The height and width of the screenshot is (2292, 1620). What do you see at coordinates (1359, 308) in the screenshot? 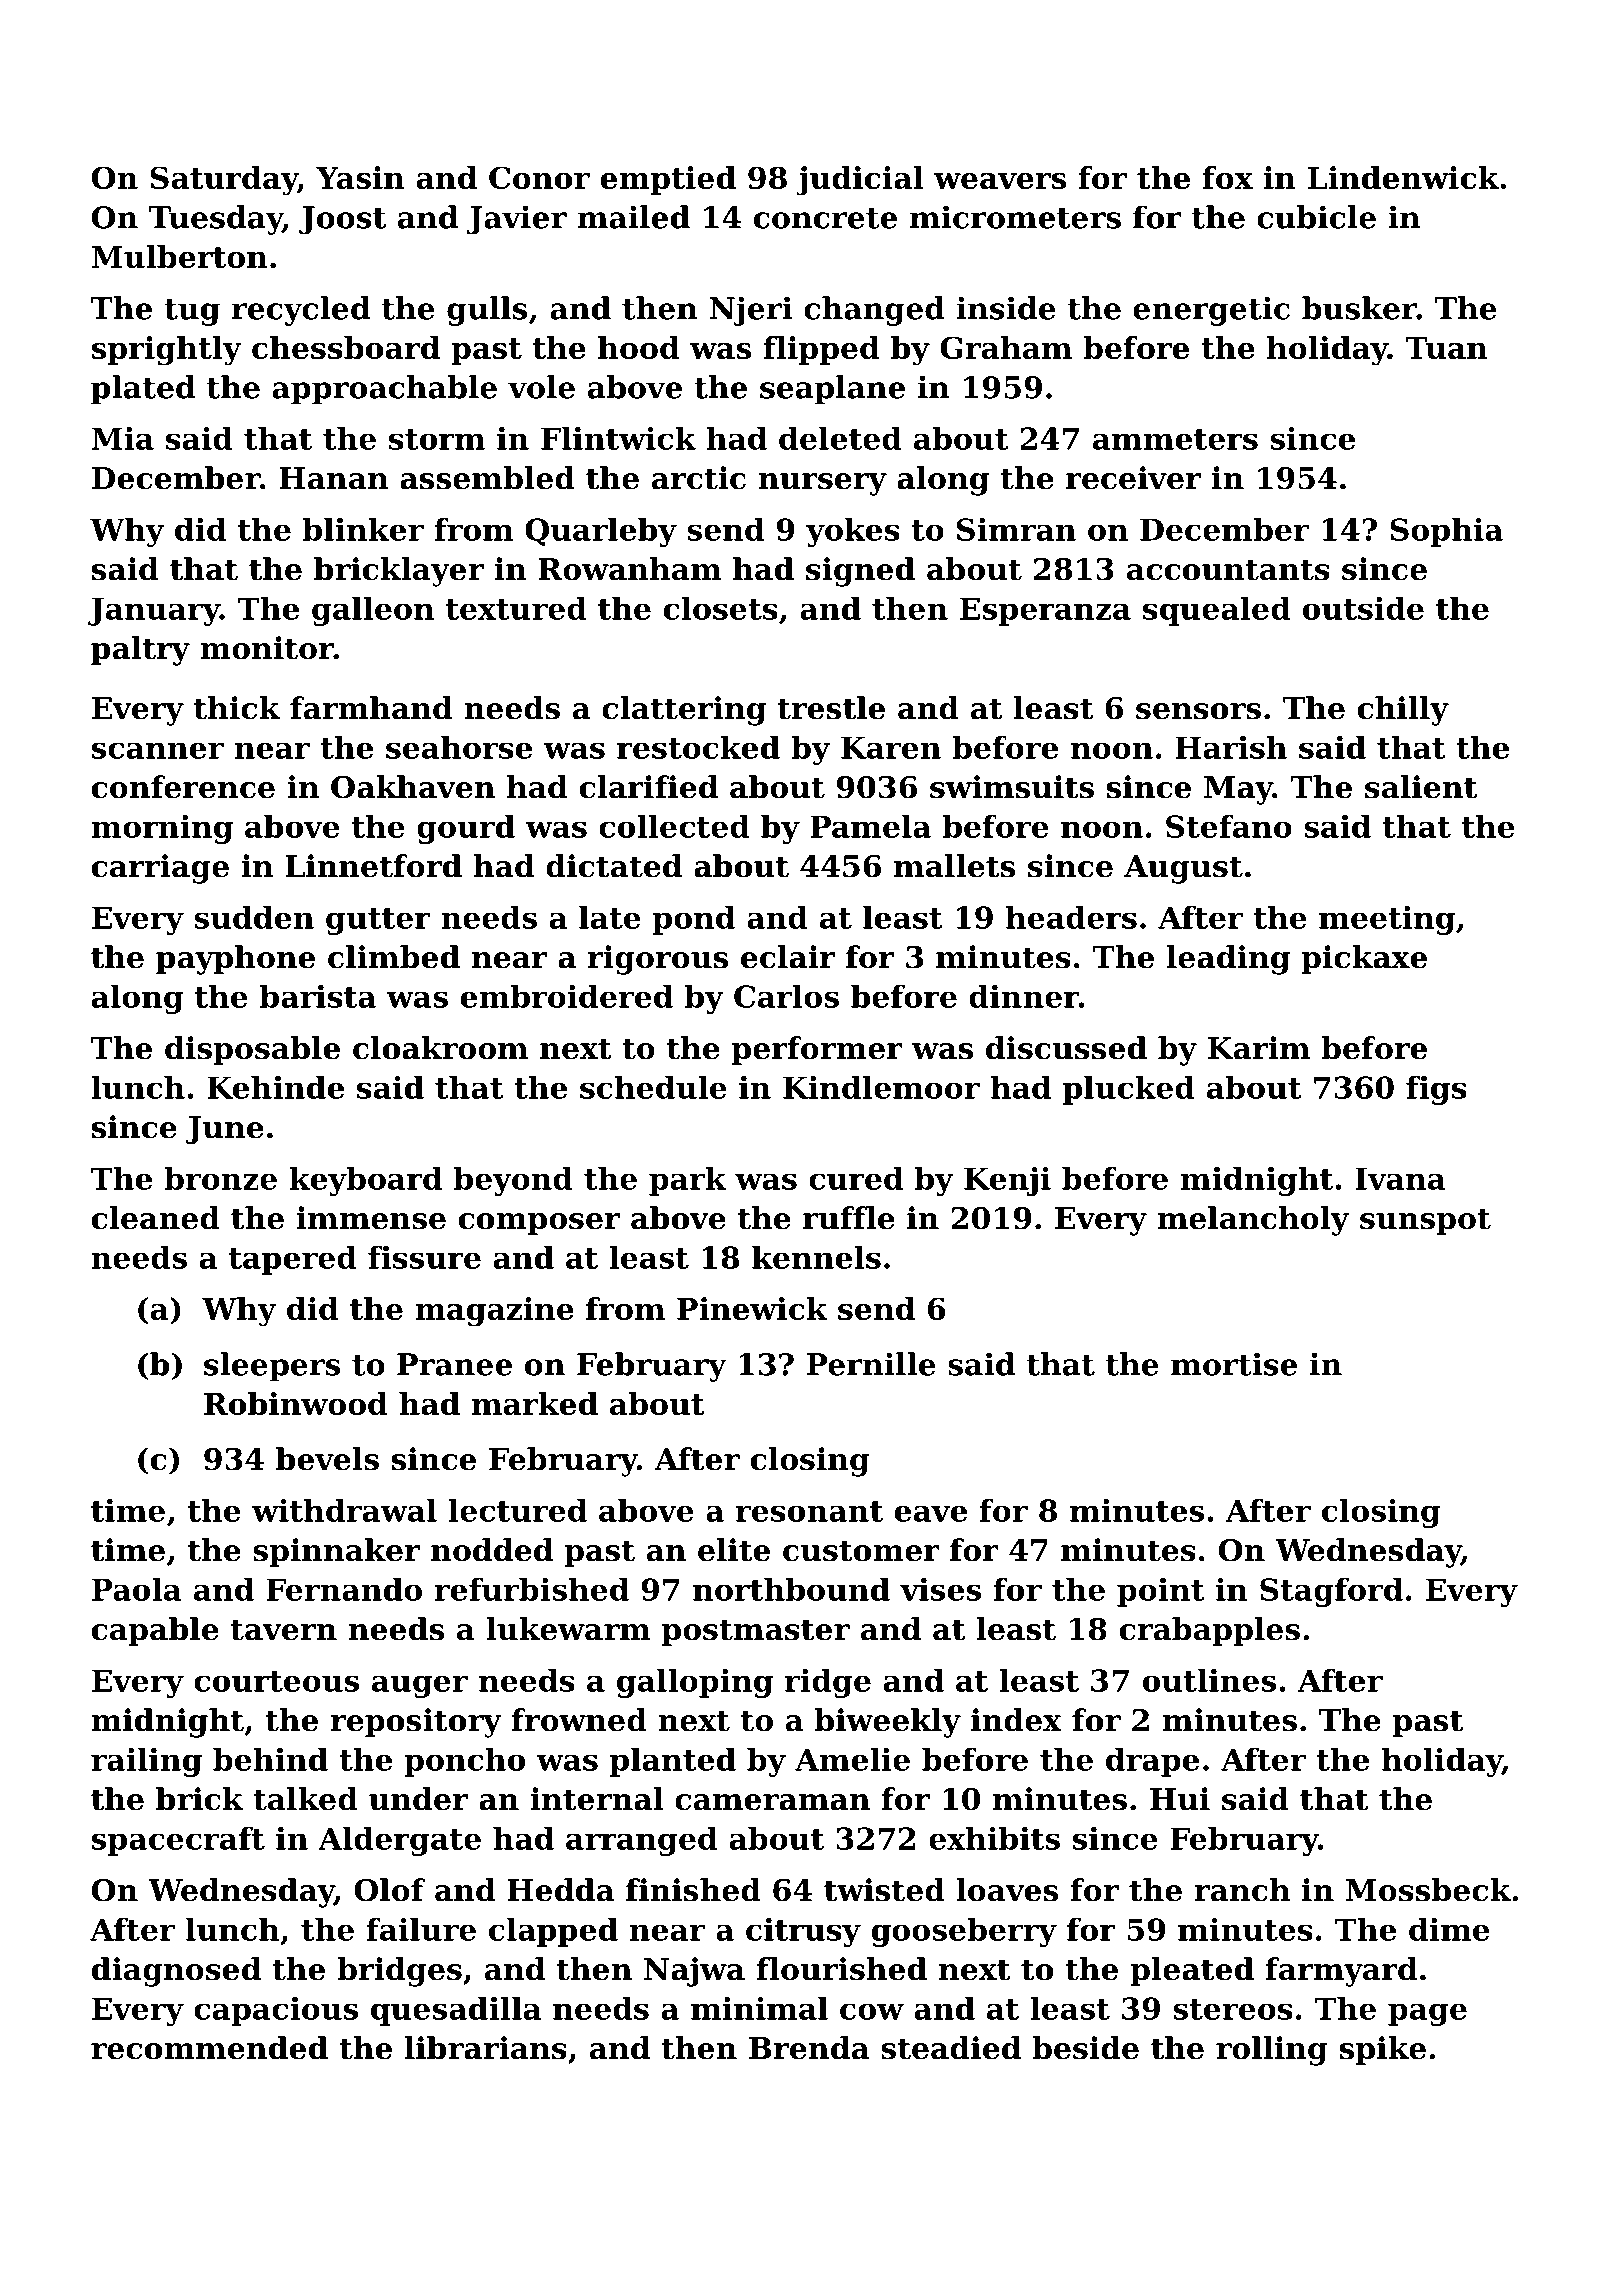
I see `busker` at bounding box center [1359, 308].
